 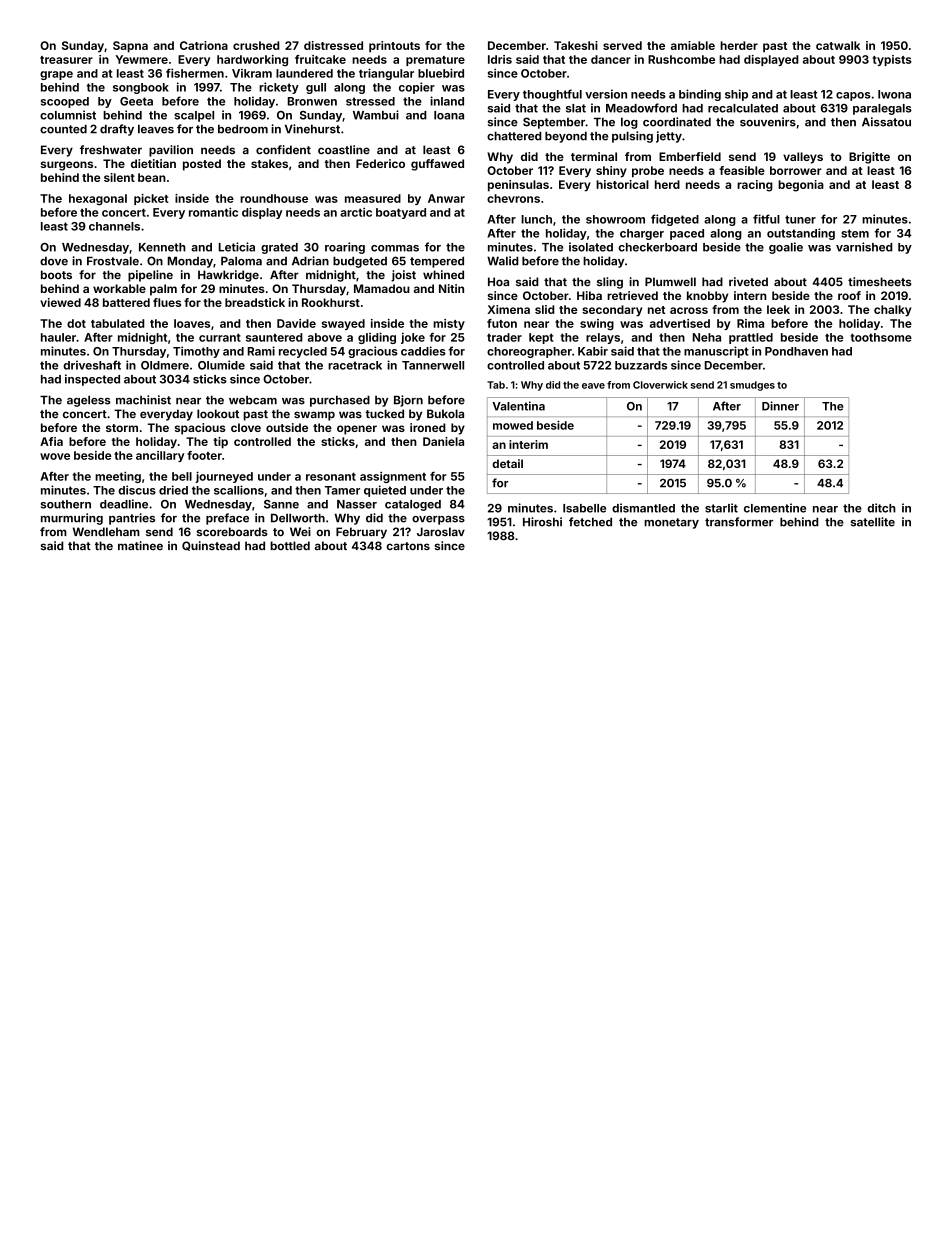 I want to click on riveted, so click(x=748, y=281).
